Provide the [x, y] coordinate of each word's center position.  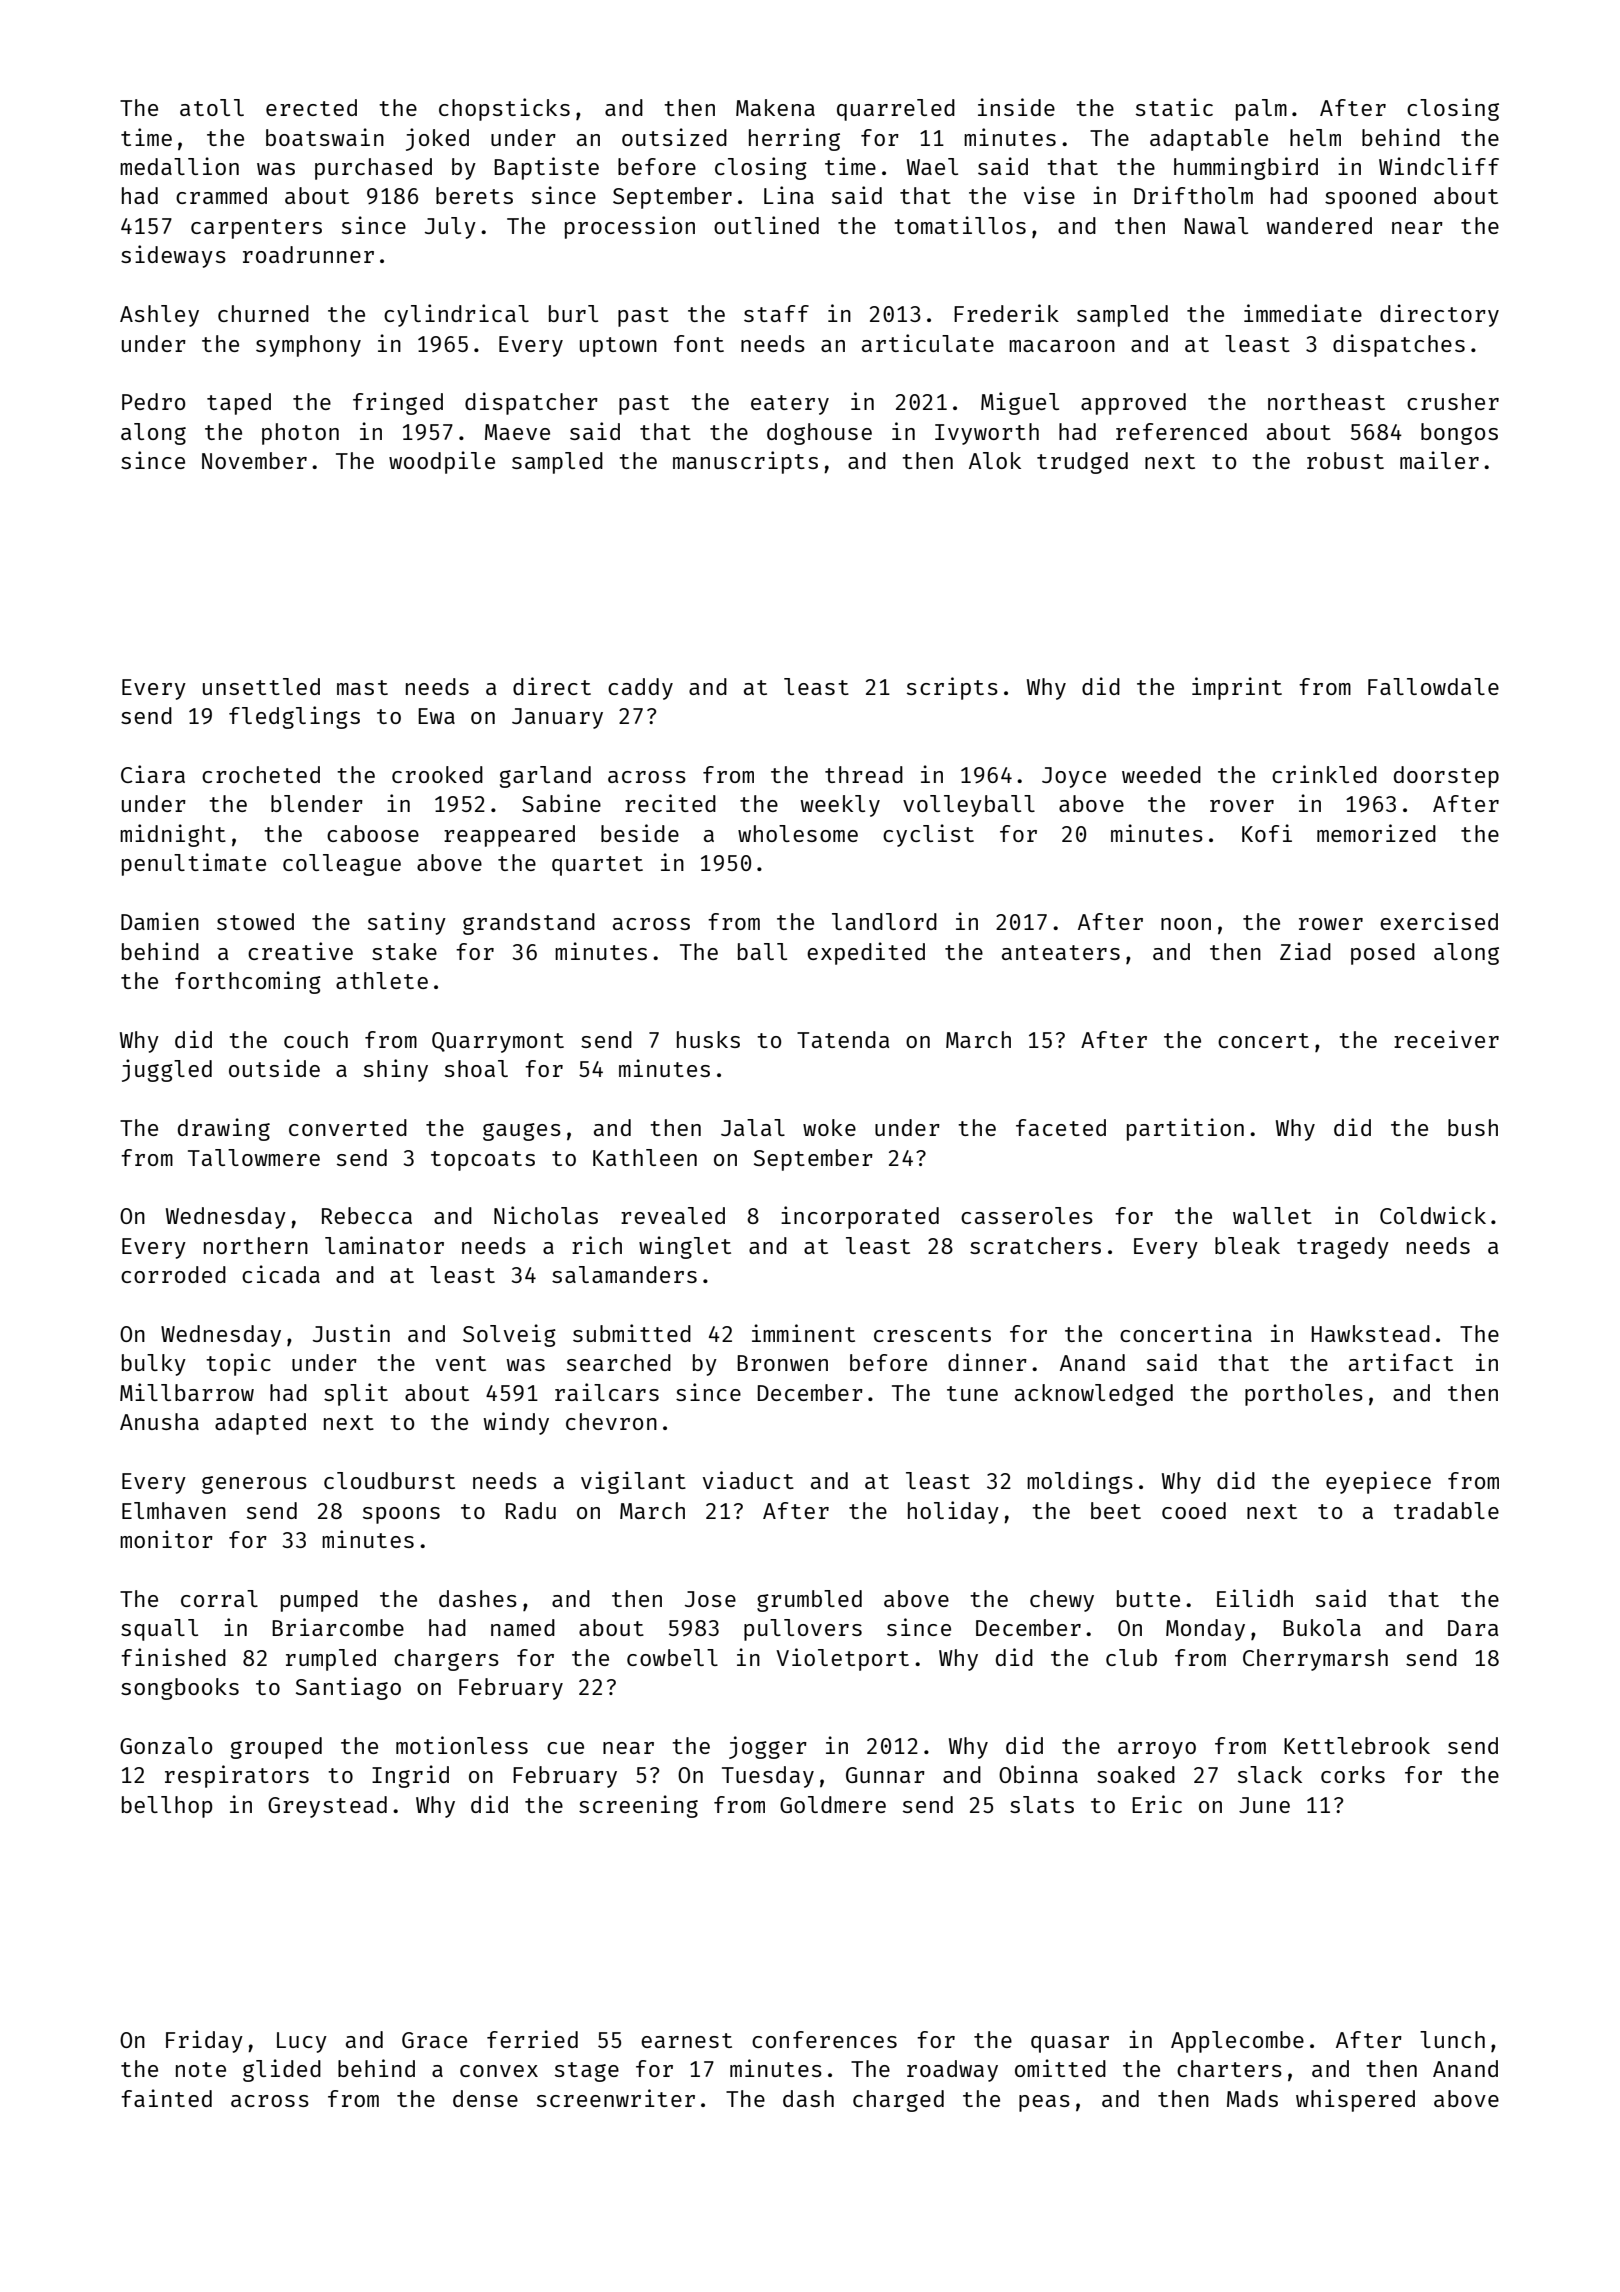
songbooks [180, 1689]
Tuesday [768, 1777]
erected [311, 107]
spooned [1370, 198]
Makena [775, 107]
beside [640, 833]
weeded [1161, 774]
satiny [407, 923]
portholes [1304, 1395]
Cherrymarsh [1315, 1660]
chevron [611, 1421]
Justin [351, 1333]
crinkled [1324, 774]
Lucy [302, 2042]
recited [670, 803]
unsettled [261, 686]
